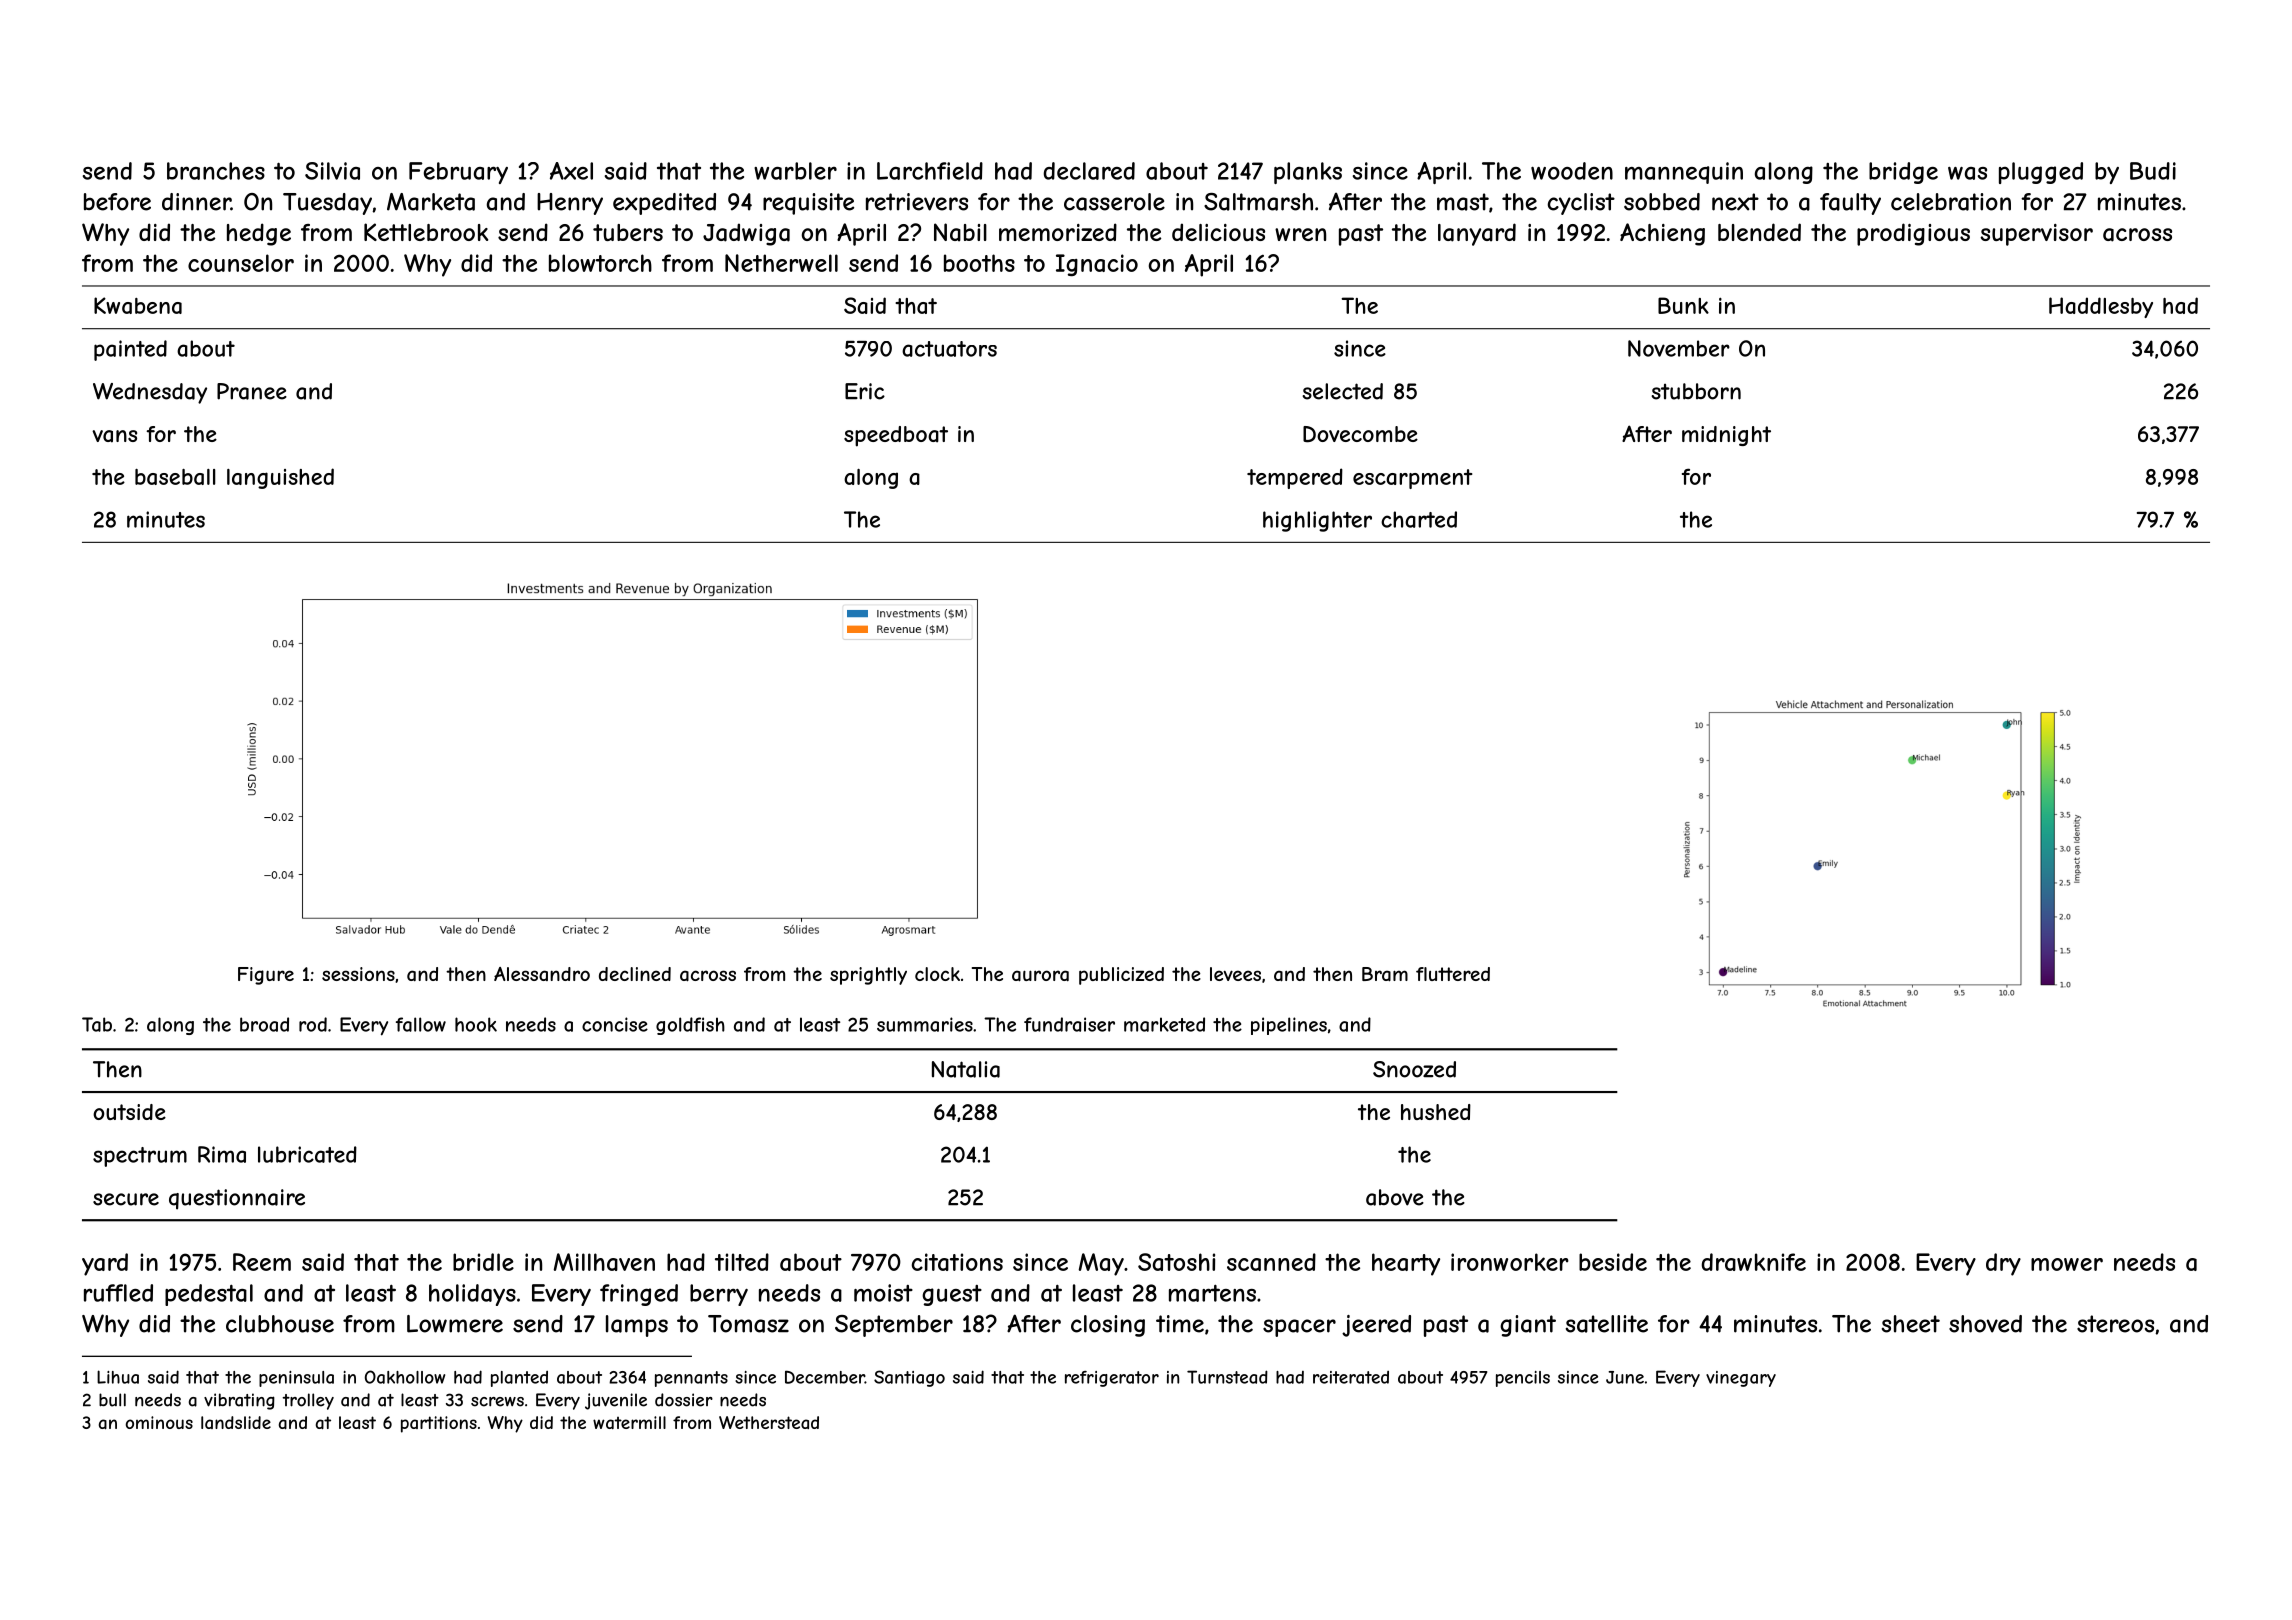 Image resolution: width=2292 pixels, height=1620 pixels. I want to click on drawknife, so click(1754, 1262).
